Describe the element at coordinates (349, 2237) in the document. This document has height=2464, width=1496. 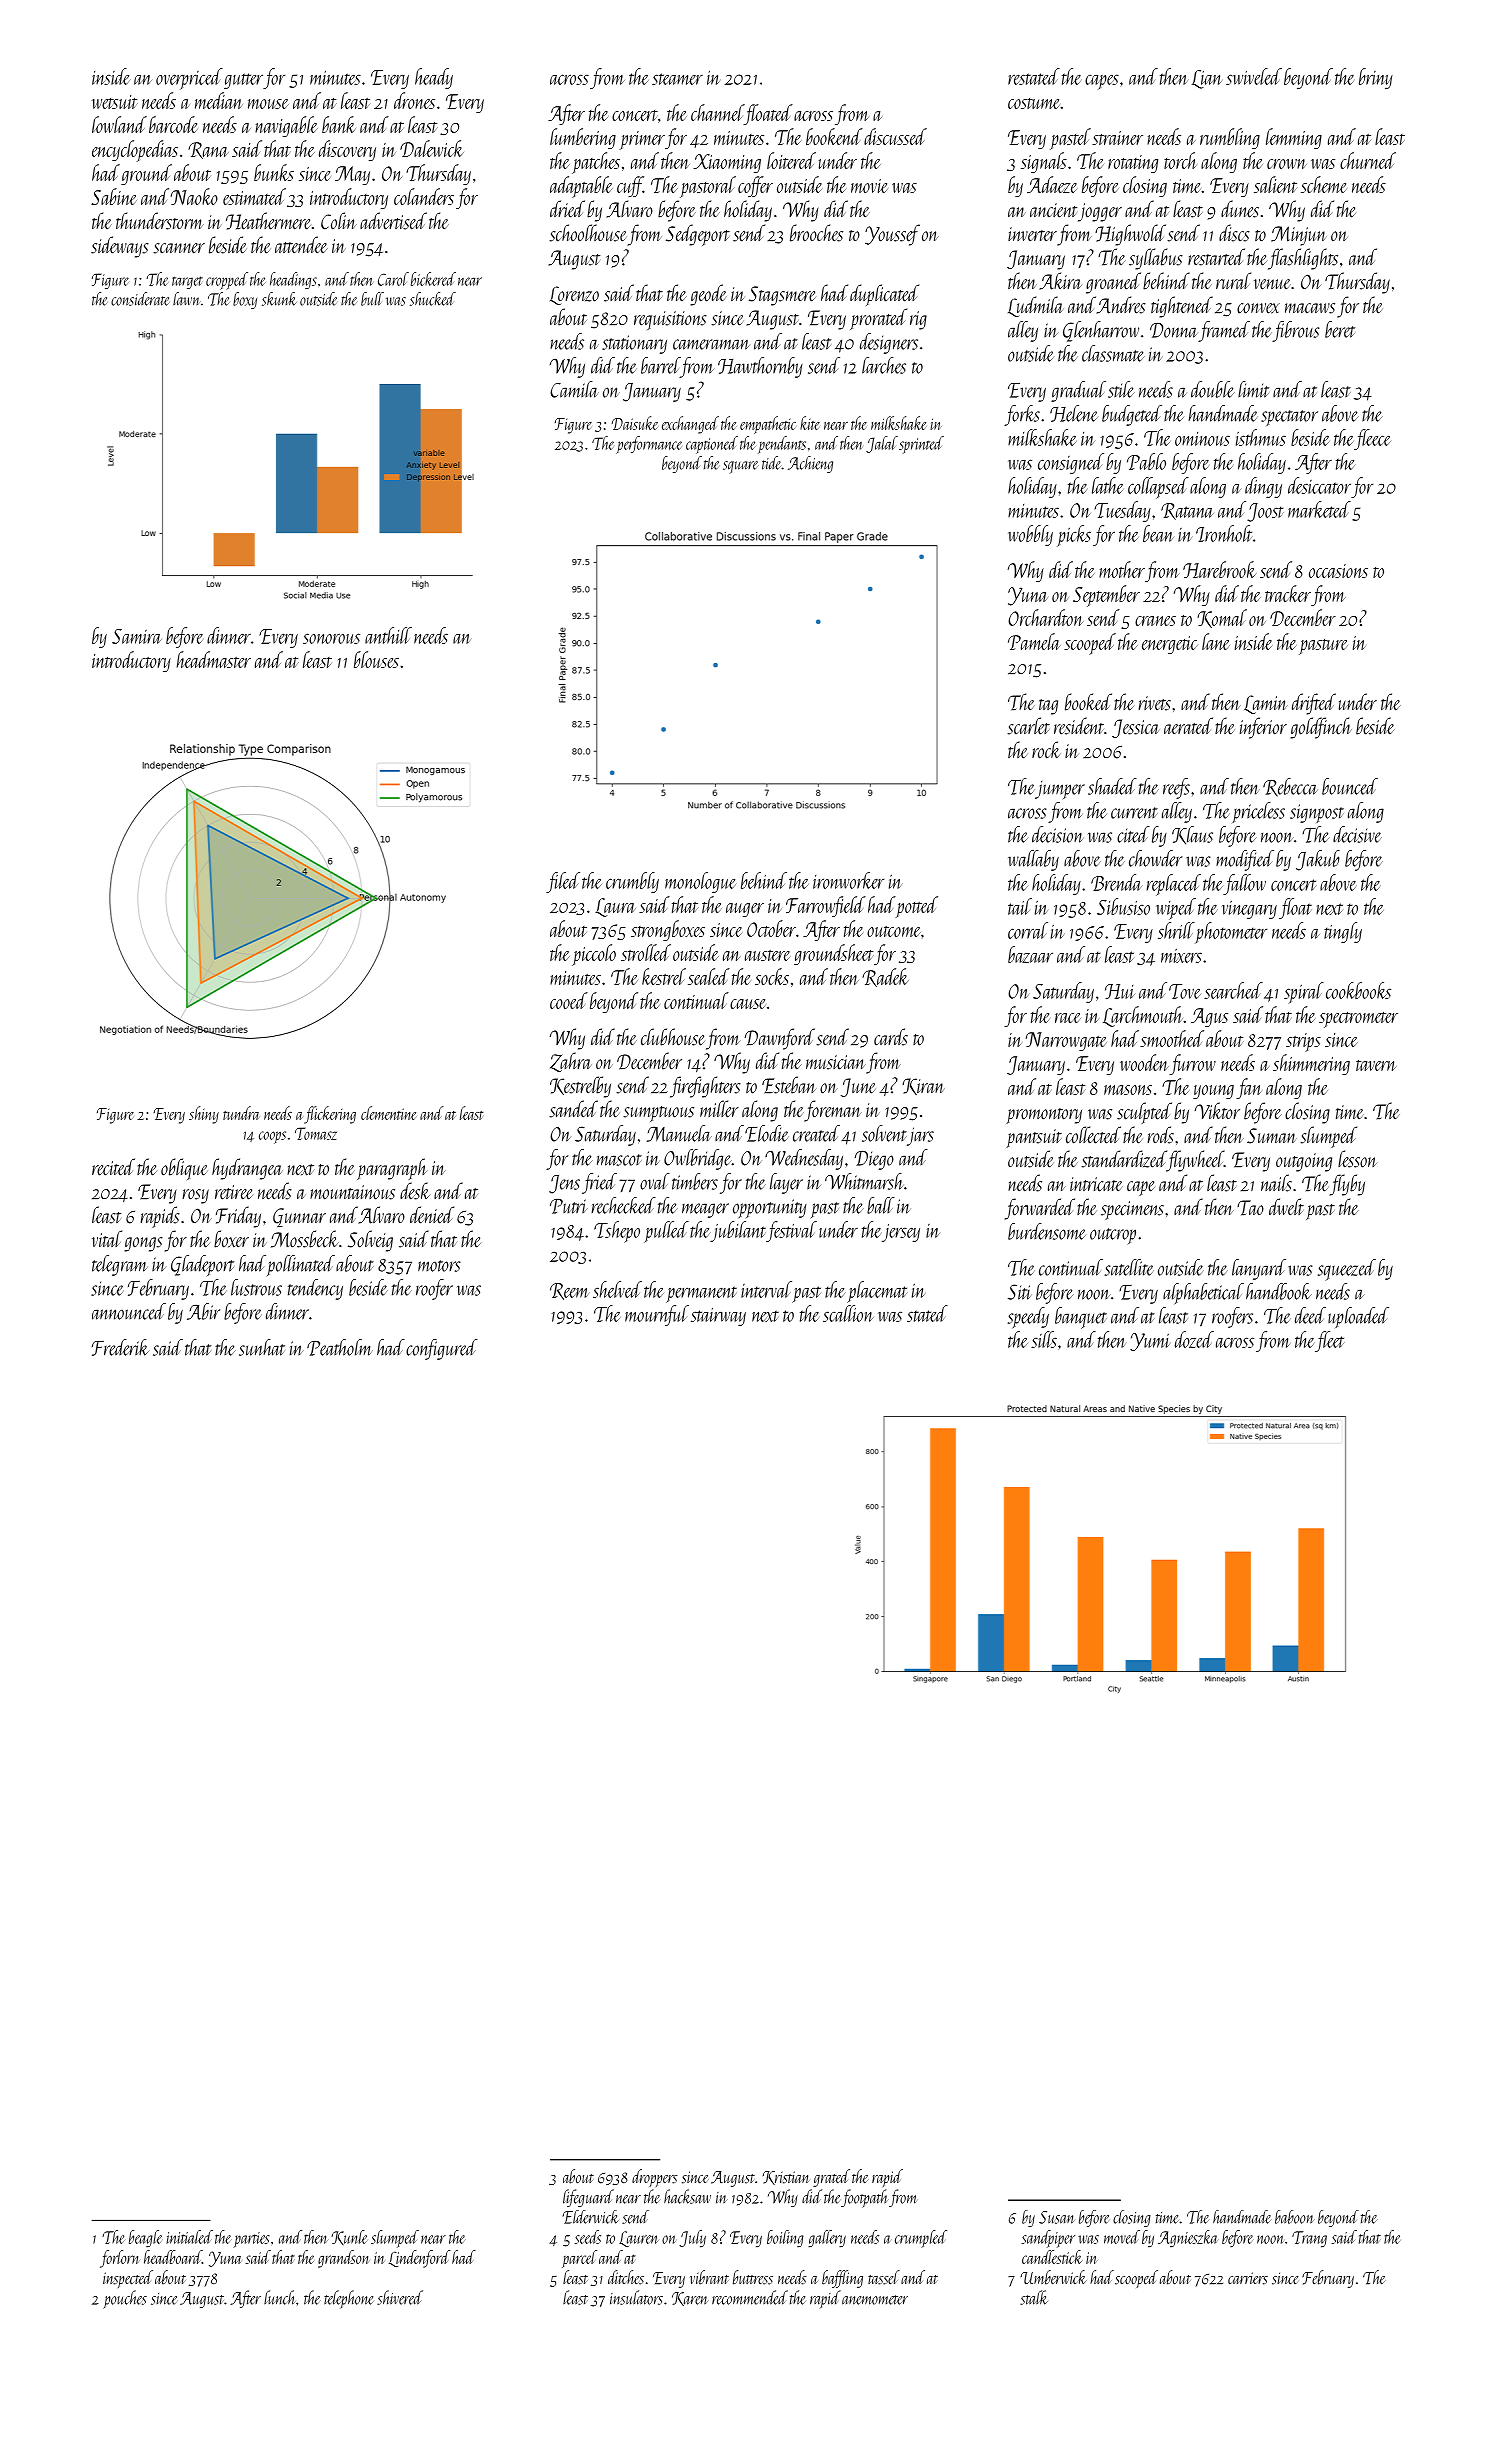
I see `Kunle` at that location.
